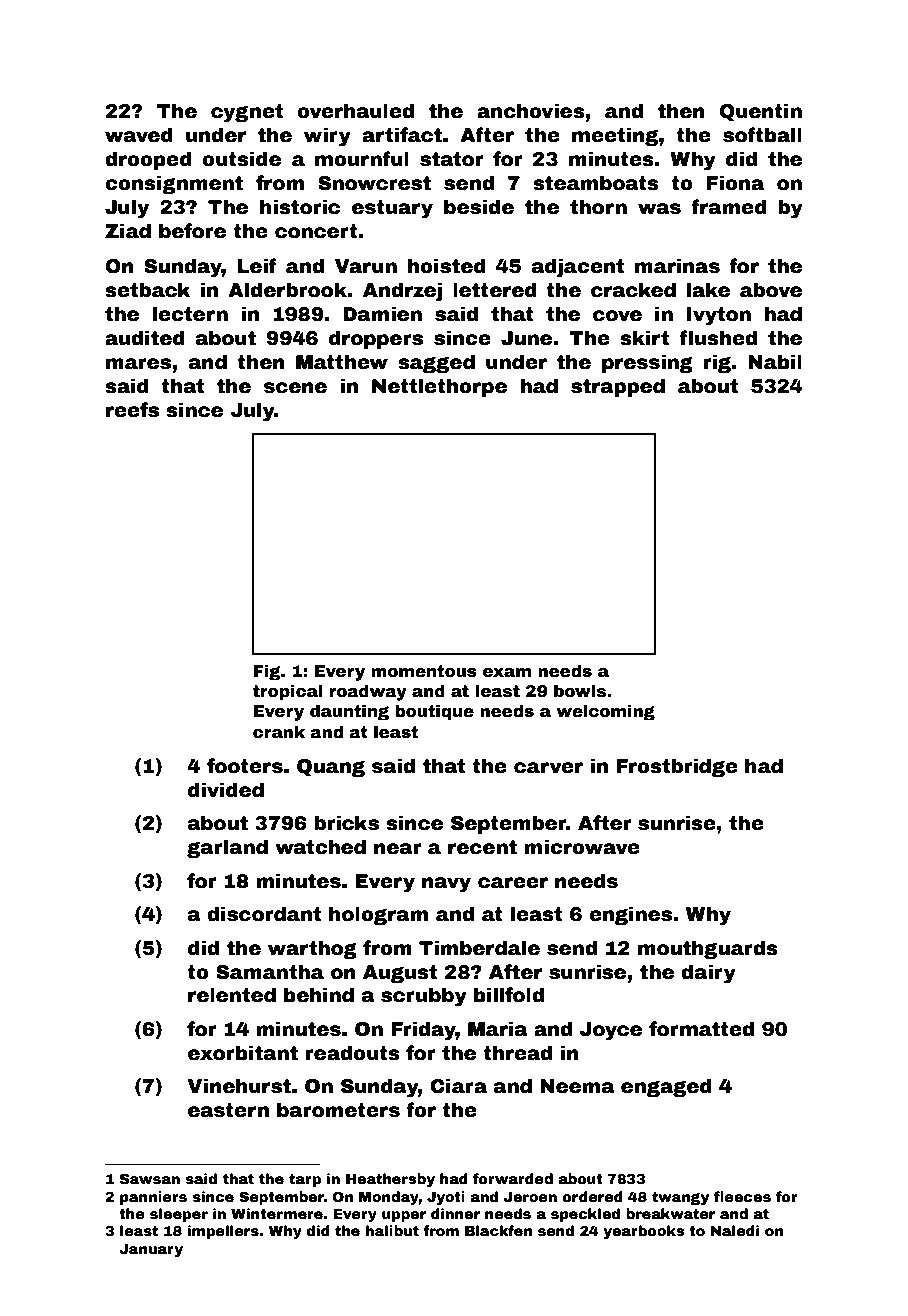 This image has width=908, height=1316. Describe the element at coordinates (531, 111) in the image. I see `anchovies` at that location.
